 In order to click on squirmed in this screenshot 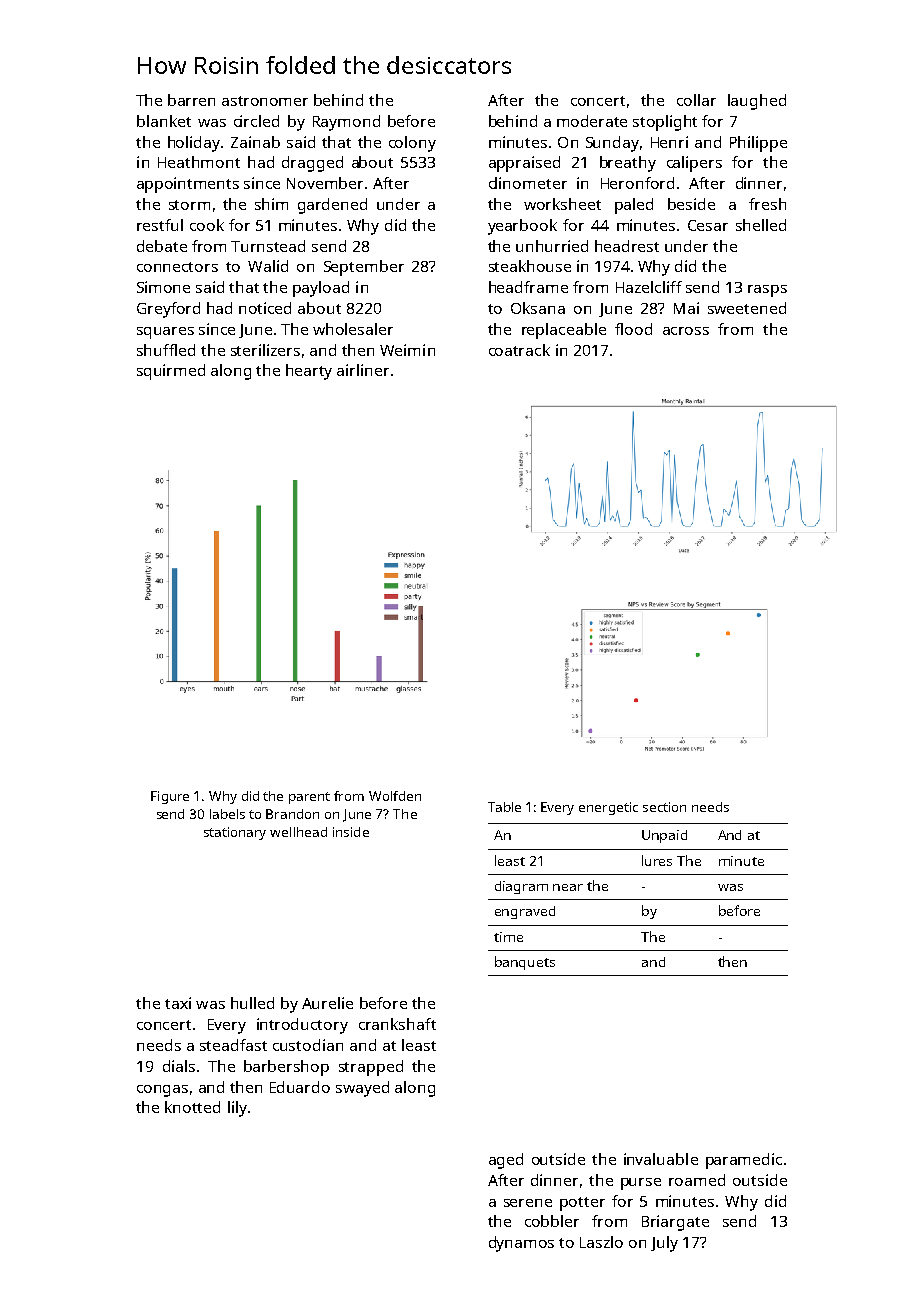, I will do `click(171, 372)`.
